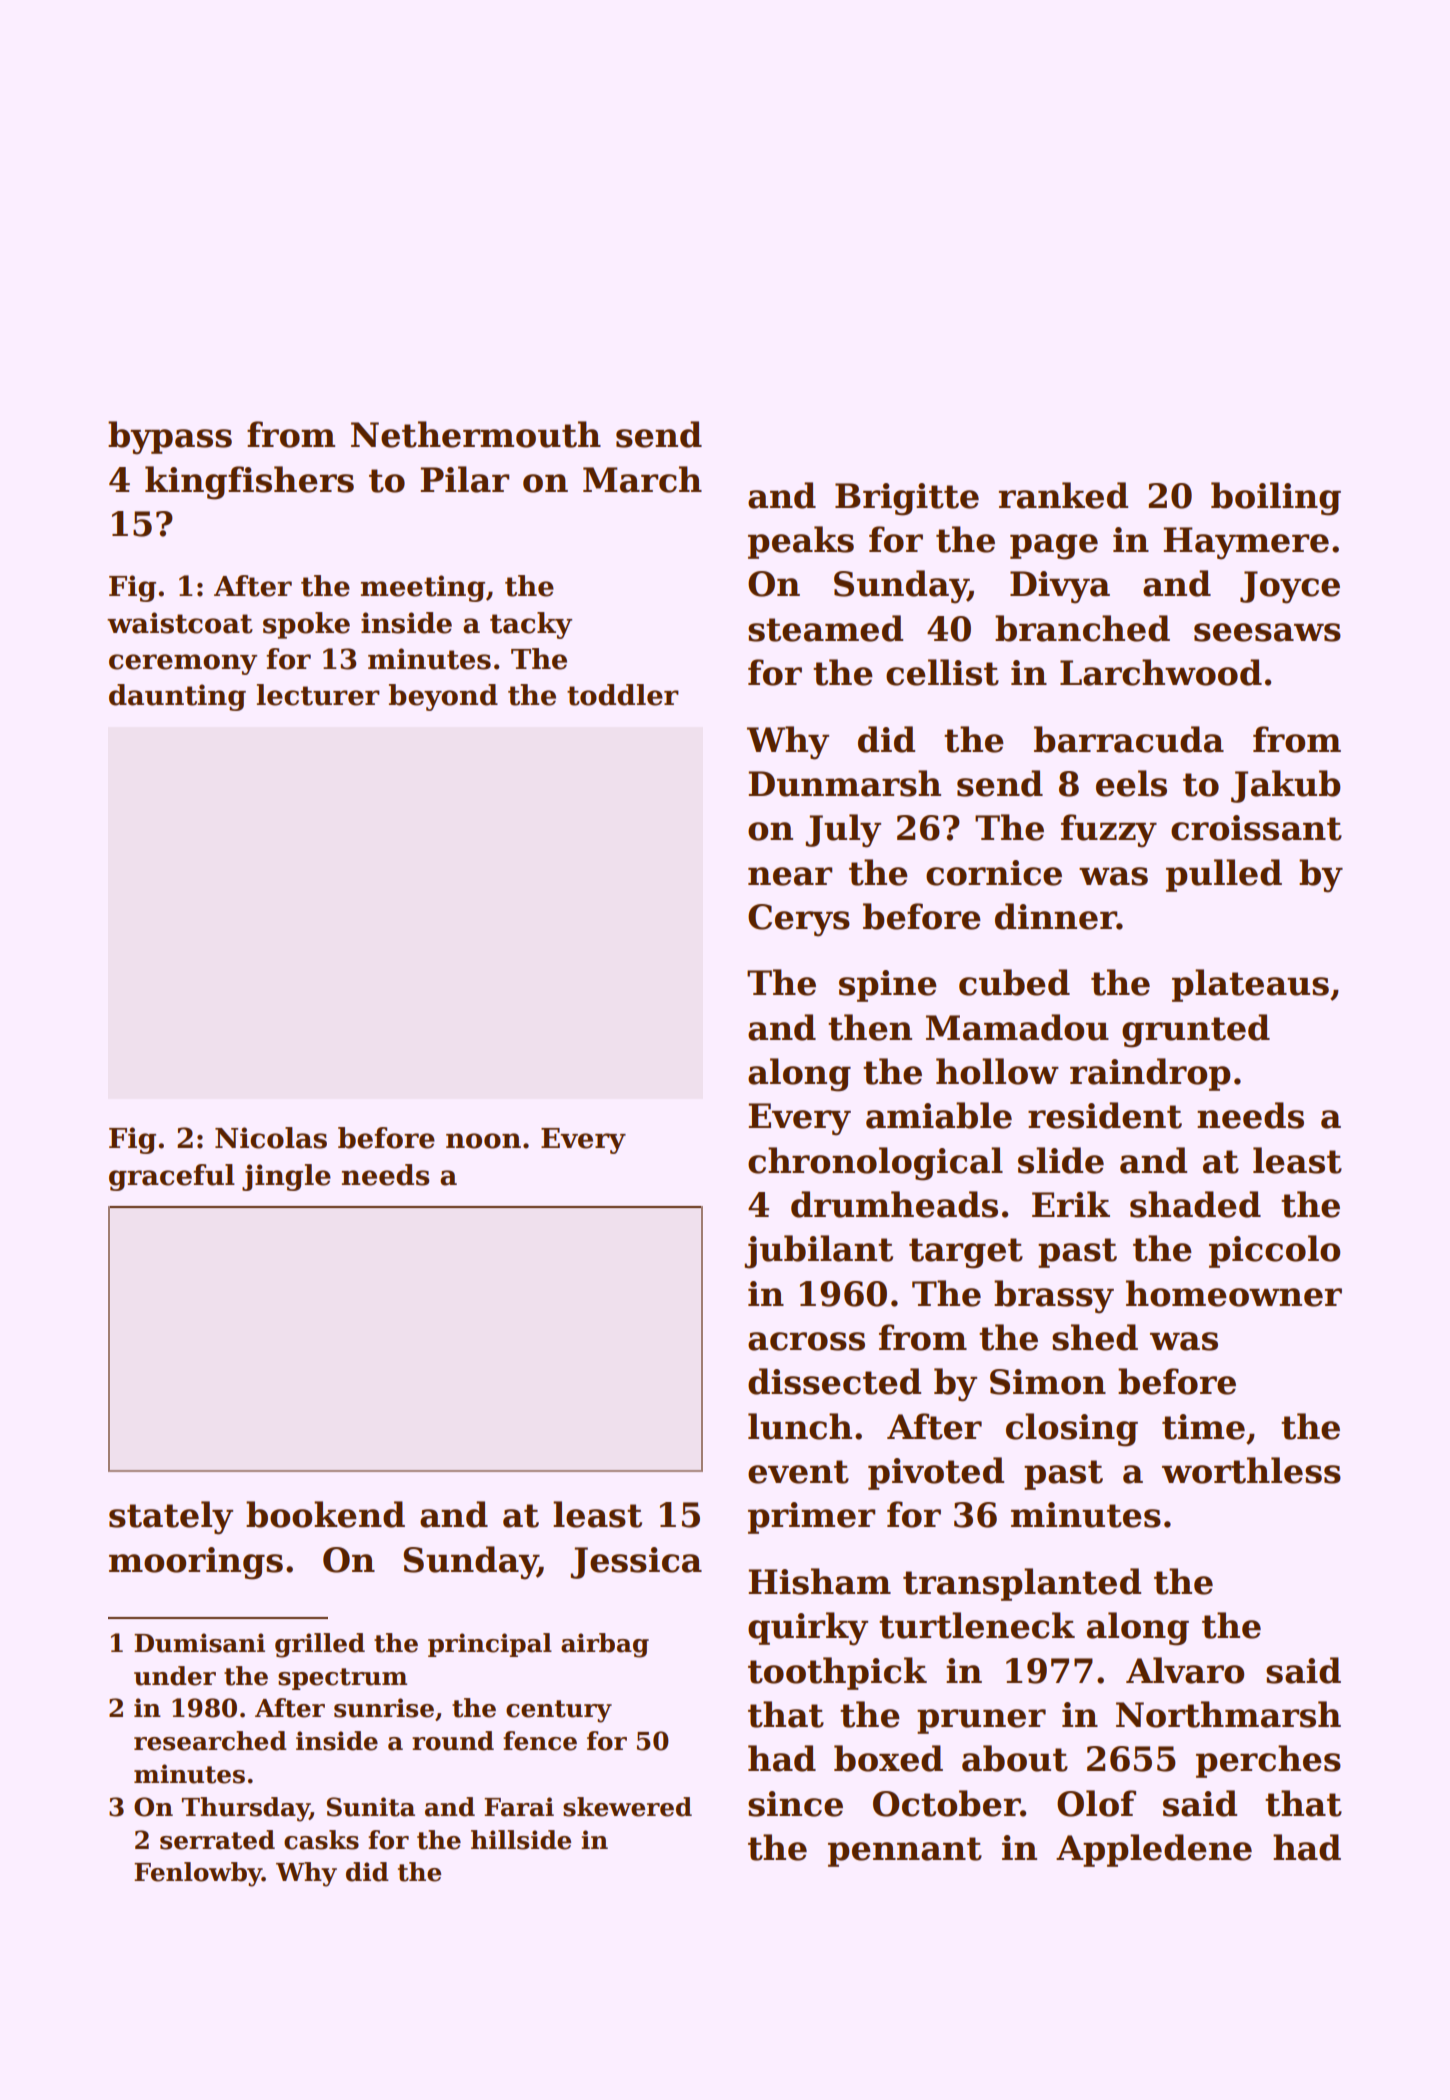  What do you see at coordinates (800, 1426) in the document?
I see `lunch` at bounding box center [800, 1426].
